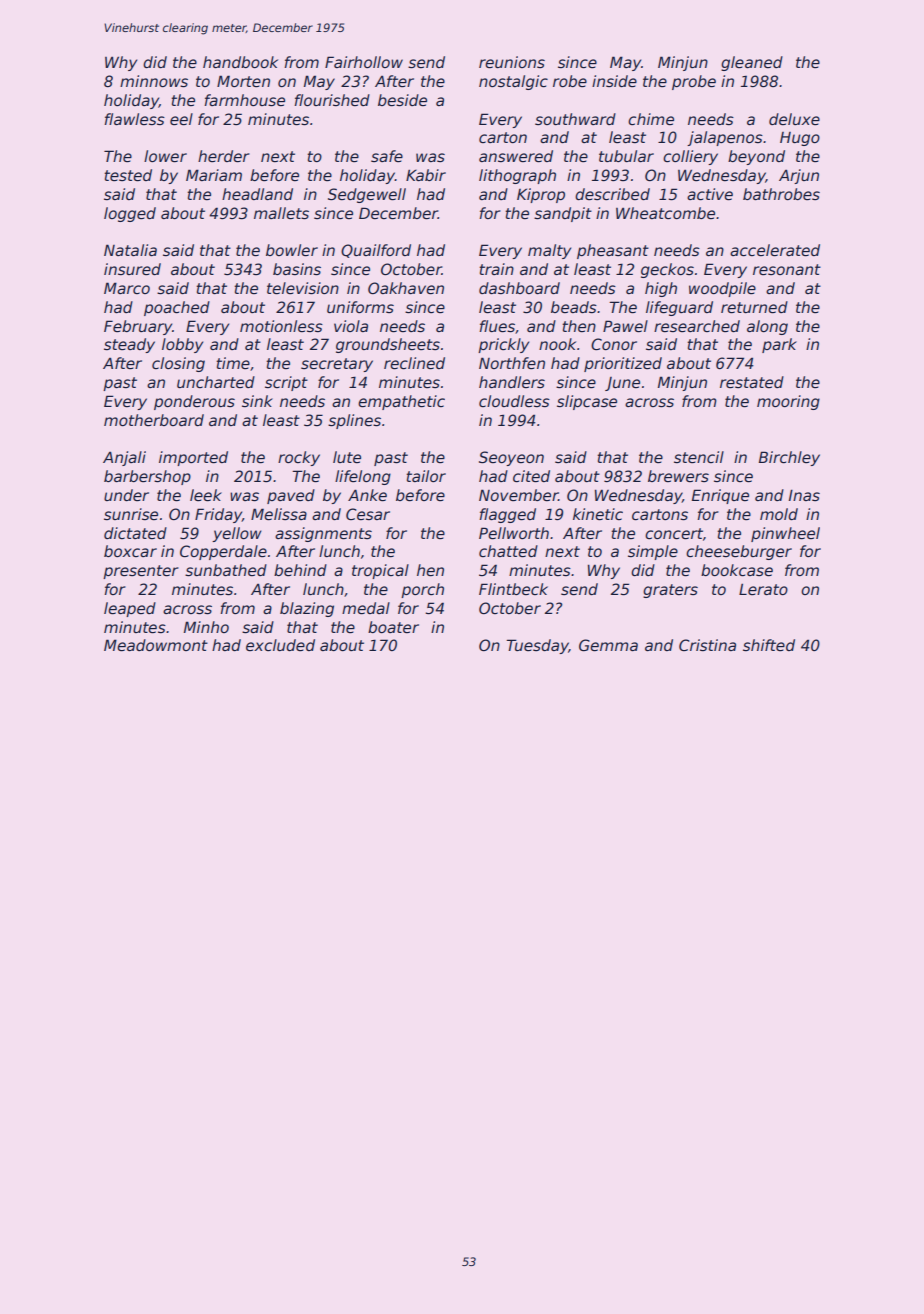 This screenshot has height=1314, width=924. I want to click on uniforms, so click(360, 307).
